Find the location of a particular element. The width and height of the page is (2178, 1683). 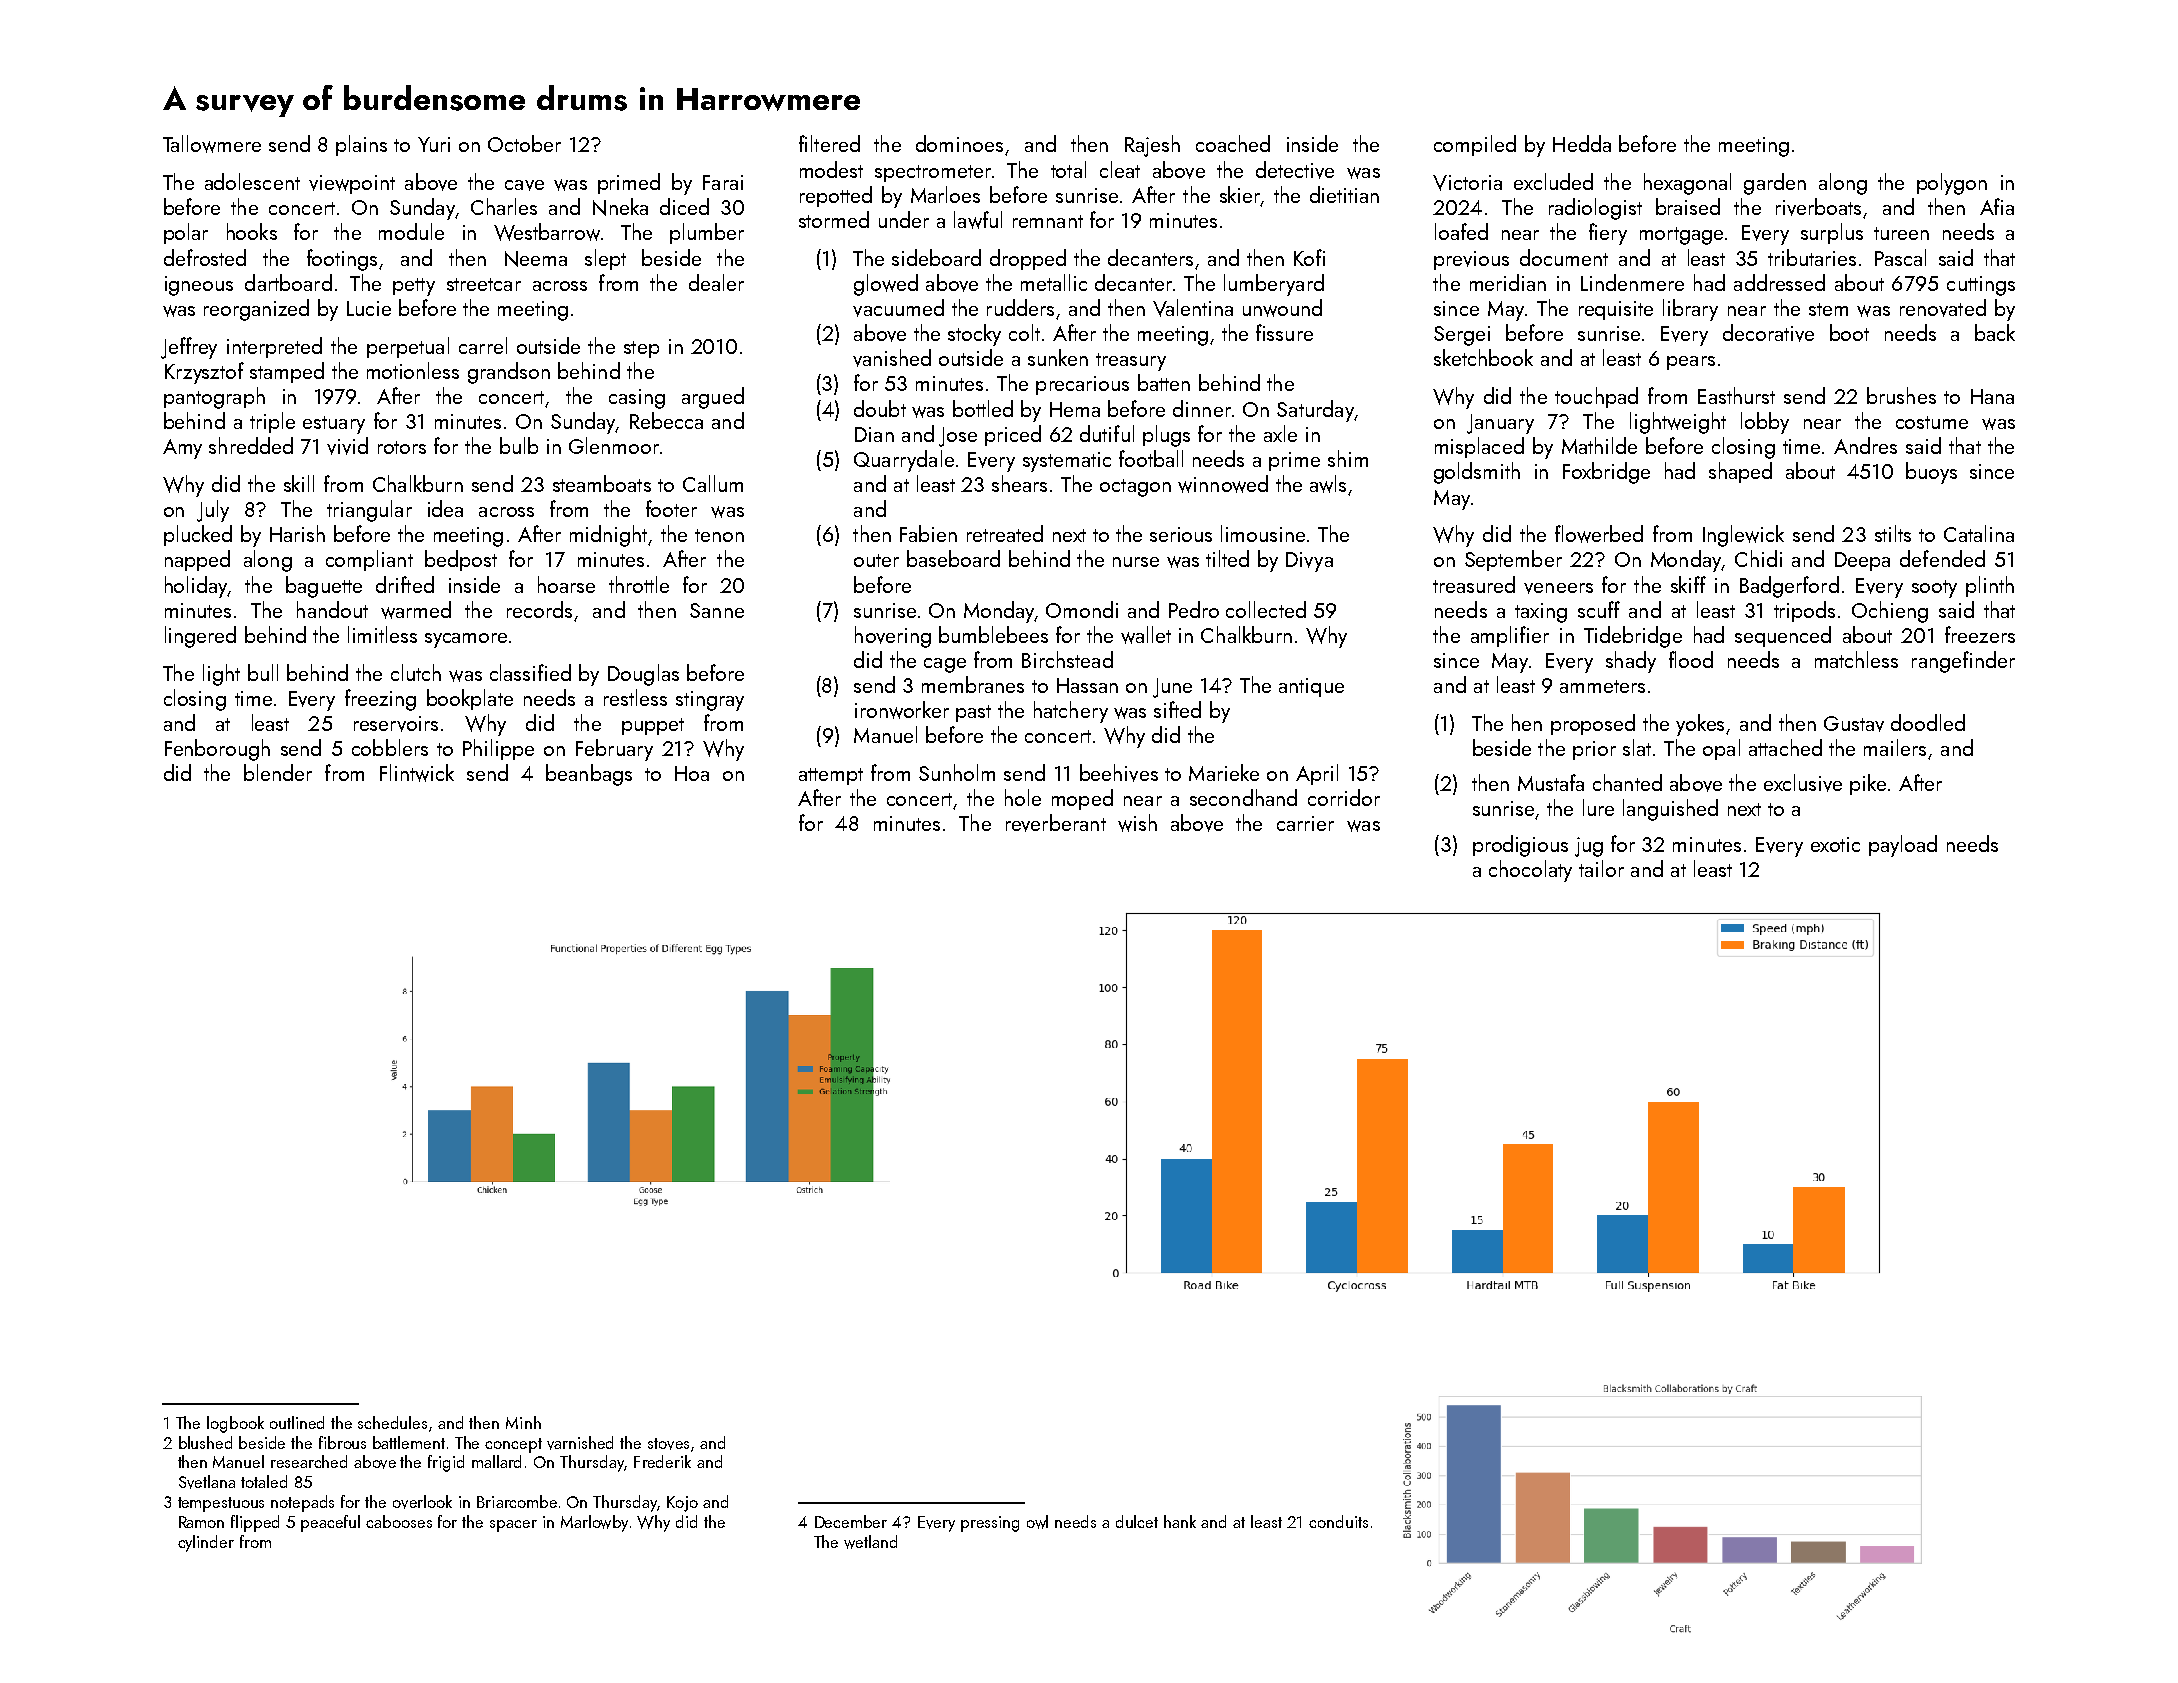

outlined is located at coordinates (297, 1422).
